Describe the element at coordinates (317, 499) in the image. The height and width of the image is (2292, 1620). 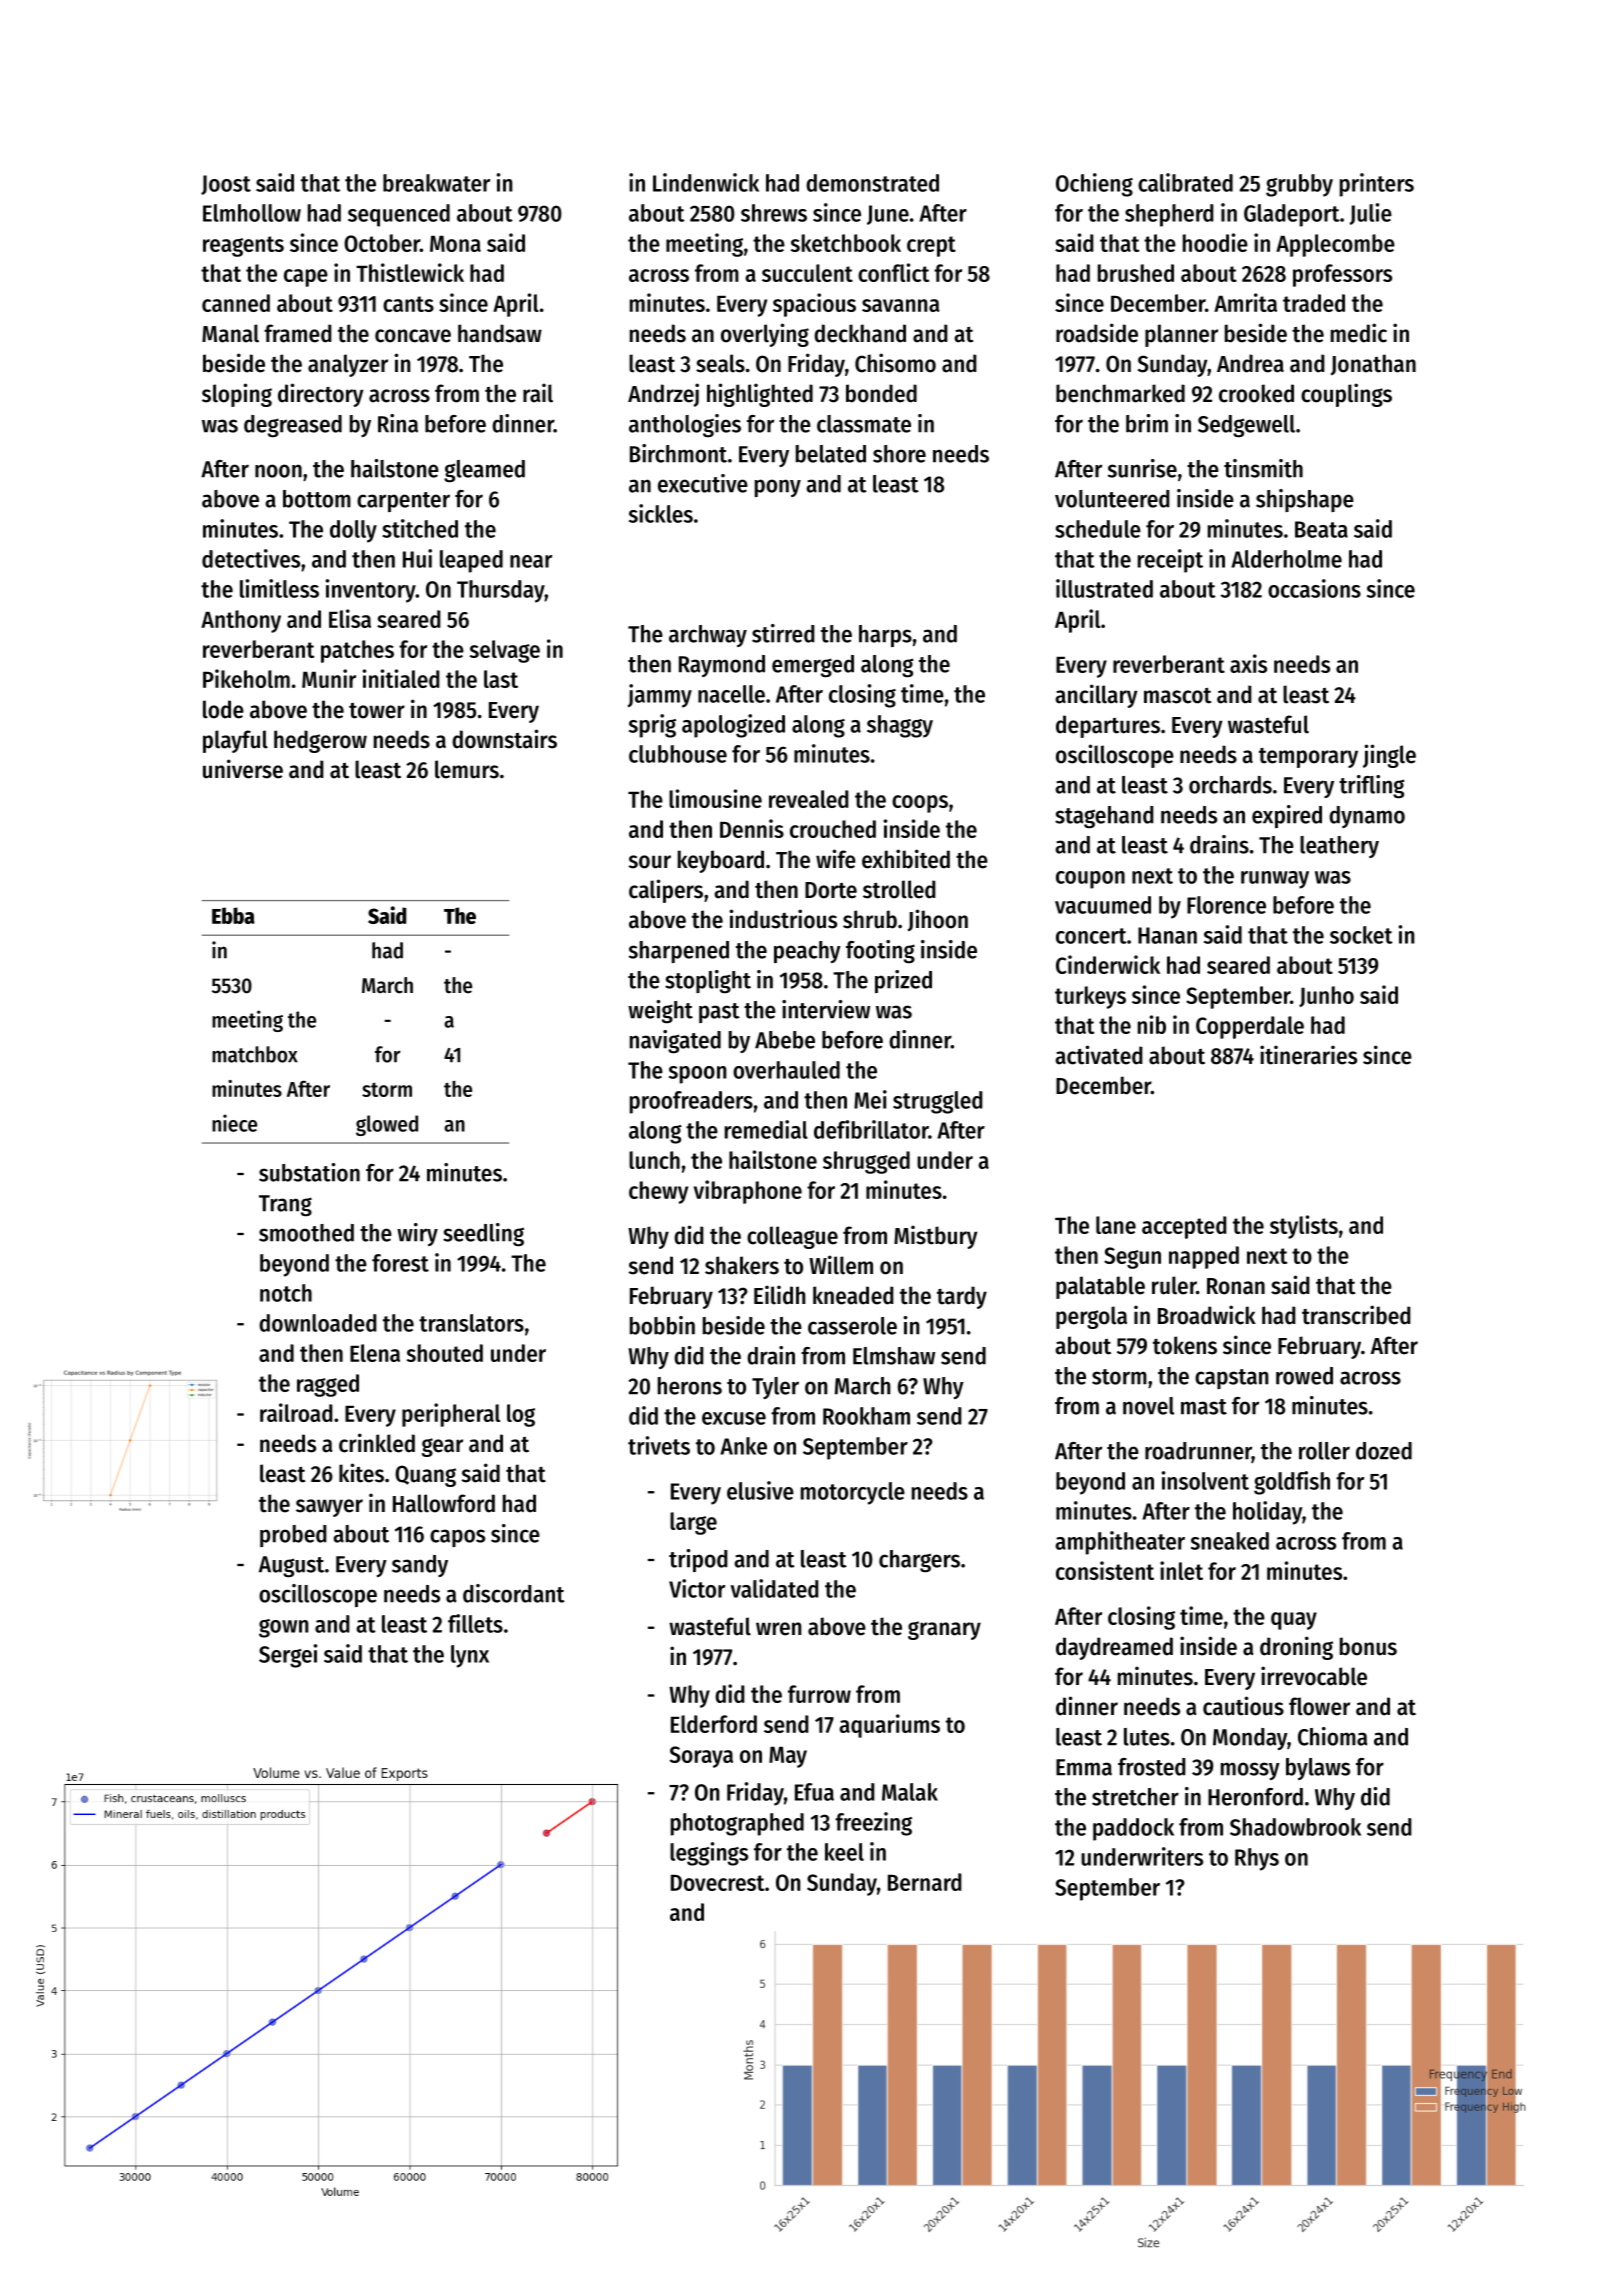
I see `bottom` at that location.
